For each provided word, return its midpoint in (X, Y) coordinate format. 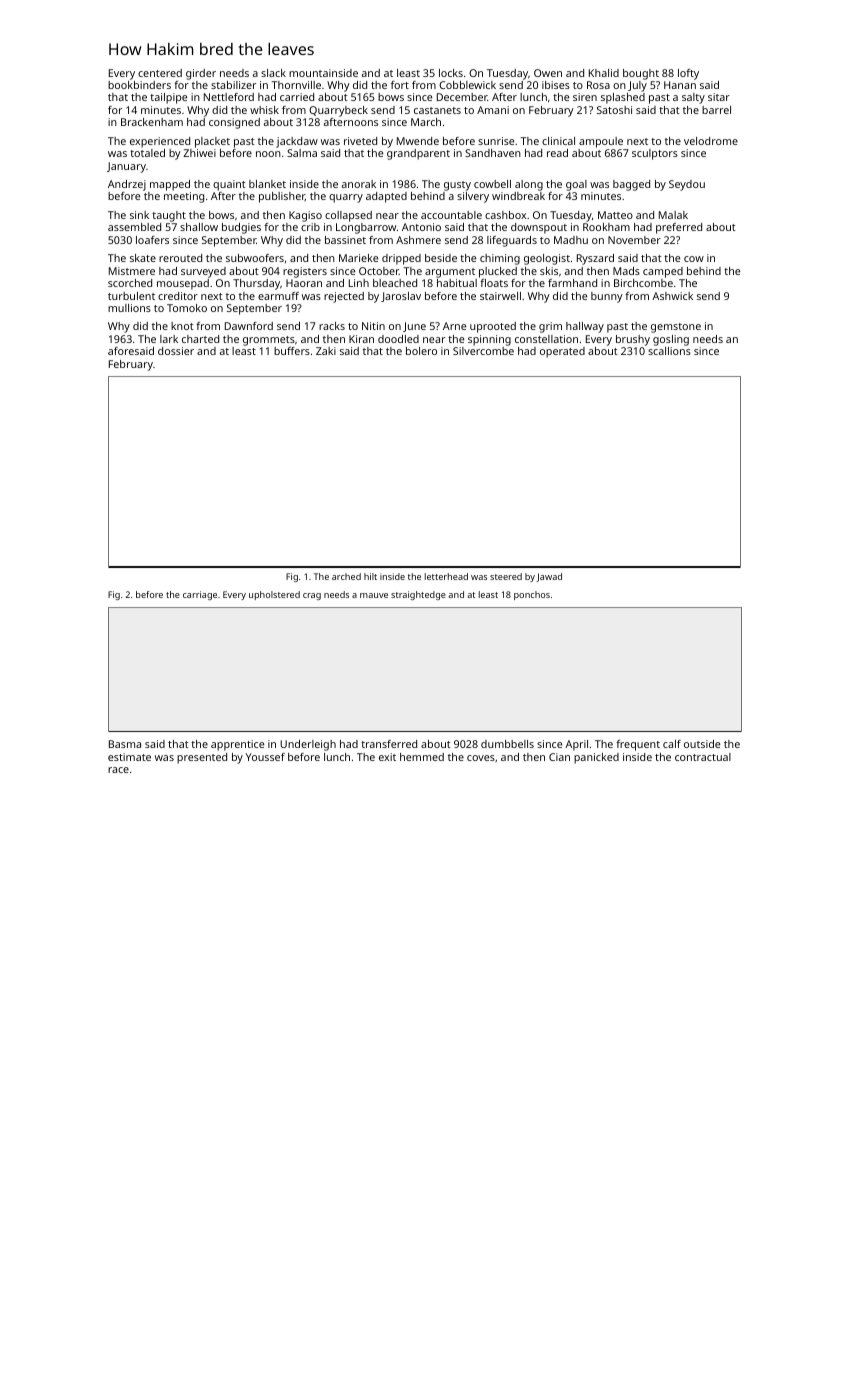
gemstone (676, 328)
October (379, 271)
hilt (370, 576)
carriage (200, 595)
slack (273, 73)
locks (451, 73)
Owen (548, 73)
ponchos (532, 595)
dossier (176, 351)
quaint (229, 185)
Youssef (265, 757)
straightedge (418, 595)
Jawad (549, 577)
